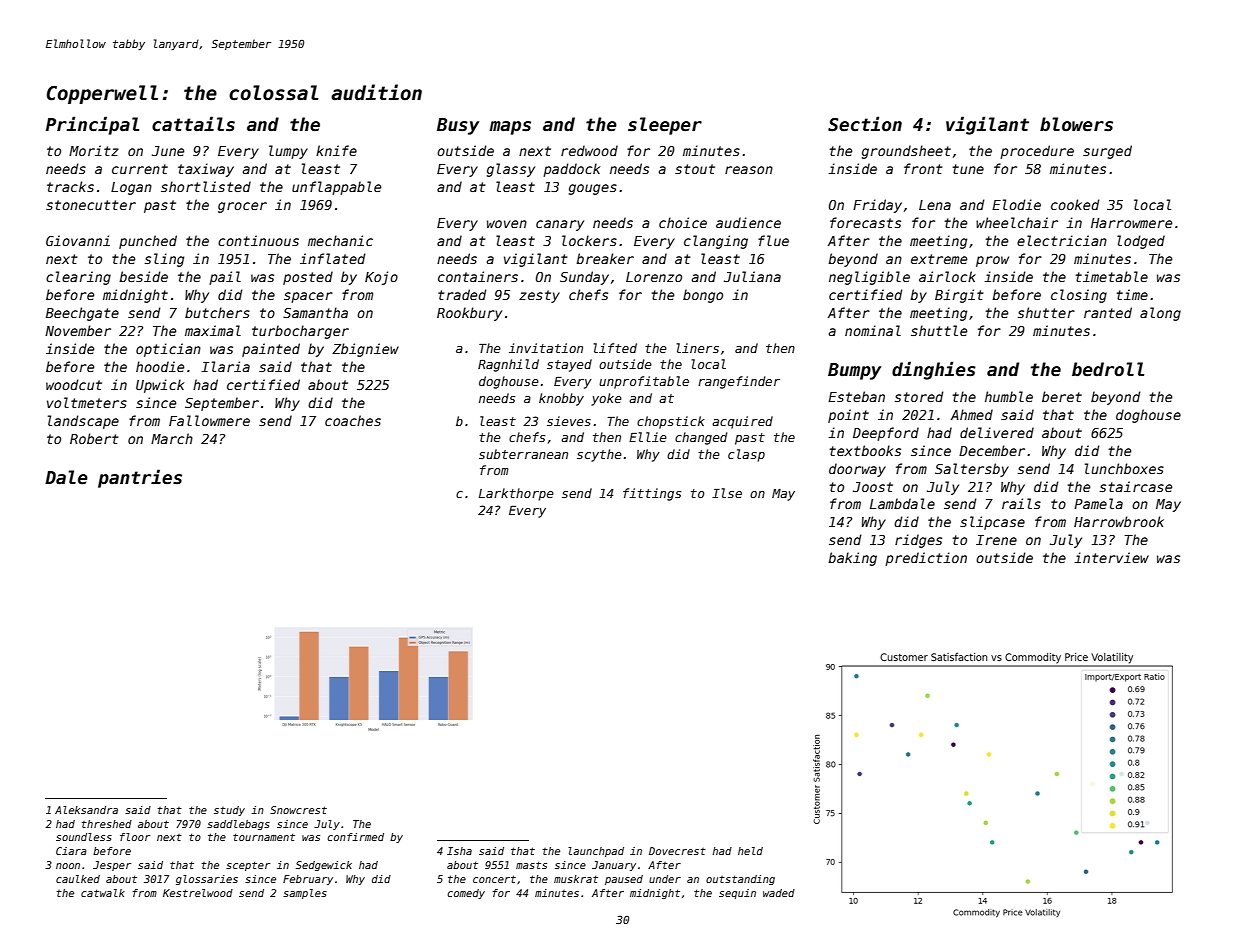 Image resolution: width=1233 pixels, height=952 pixels. What do you see at coordinates (746, 455) in the screenshot?
I see `clasp` at bounding box center [746, 455].
